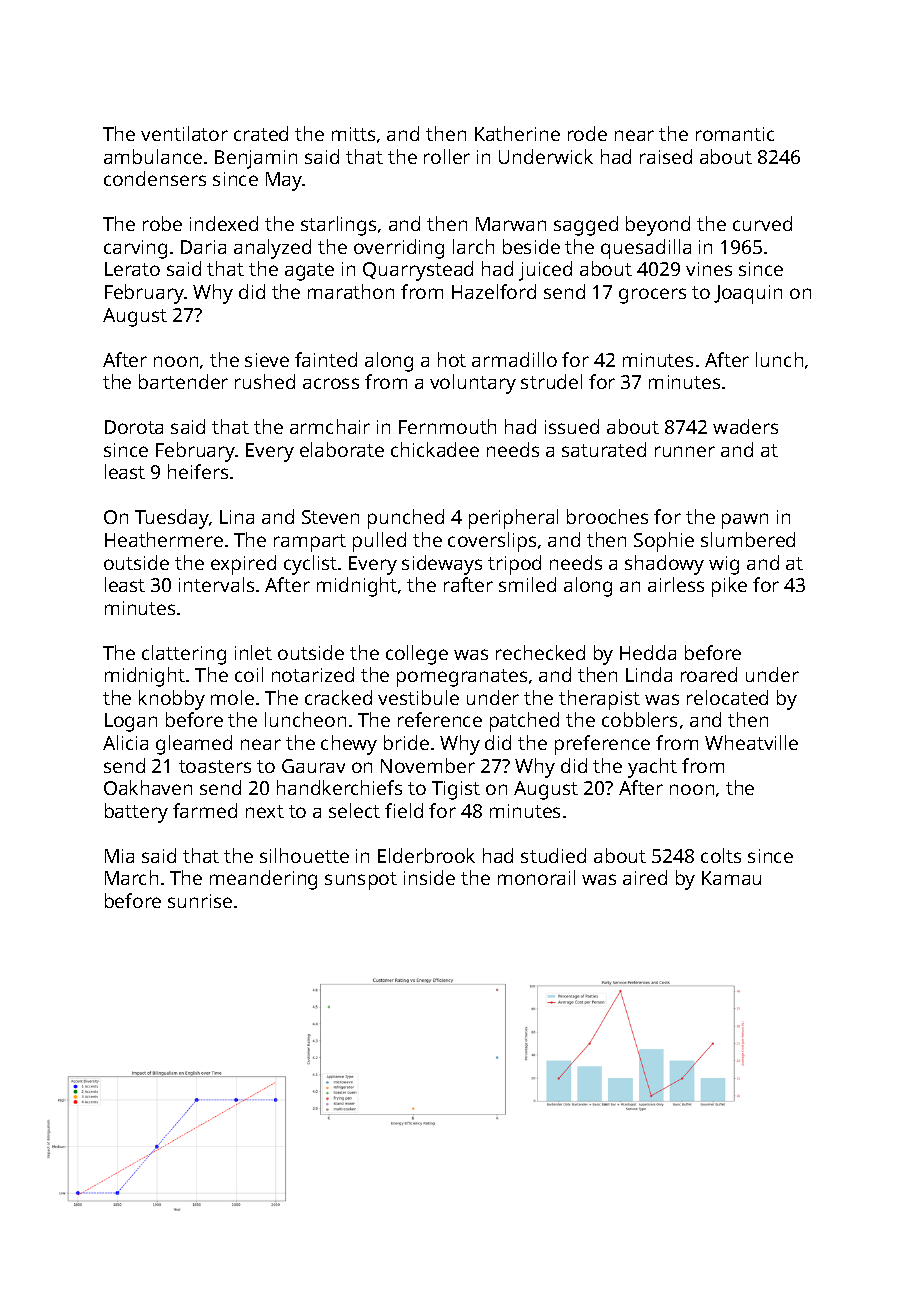 The width and height of the document is (924, 1311). Describe the element at coordinates (435, 449) in the document. I see `chickadee` at that location.
